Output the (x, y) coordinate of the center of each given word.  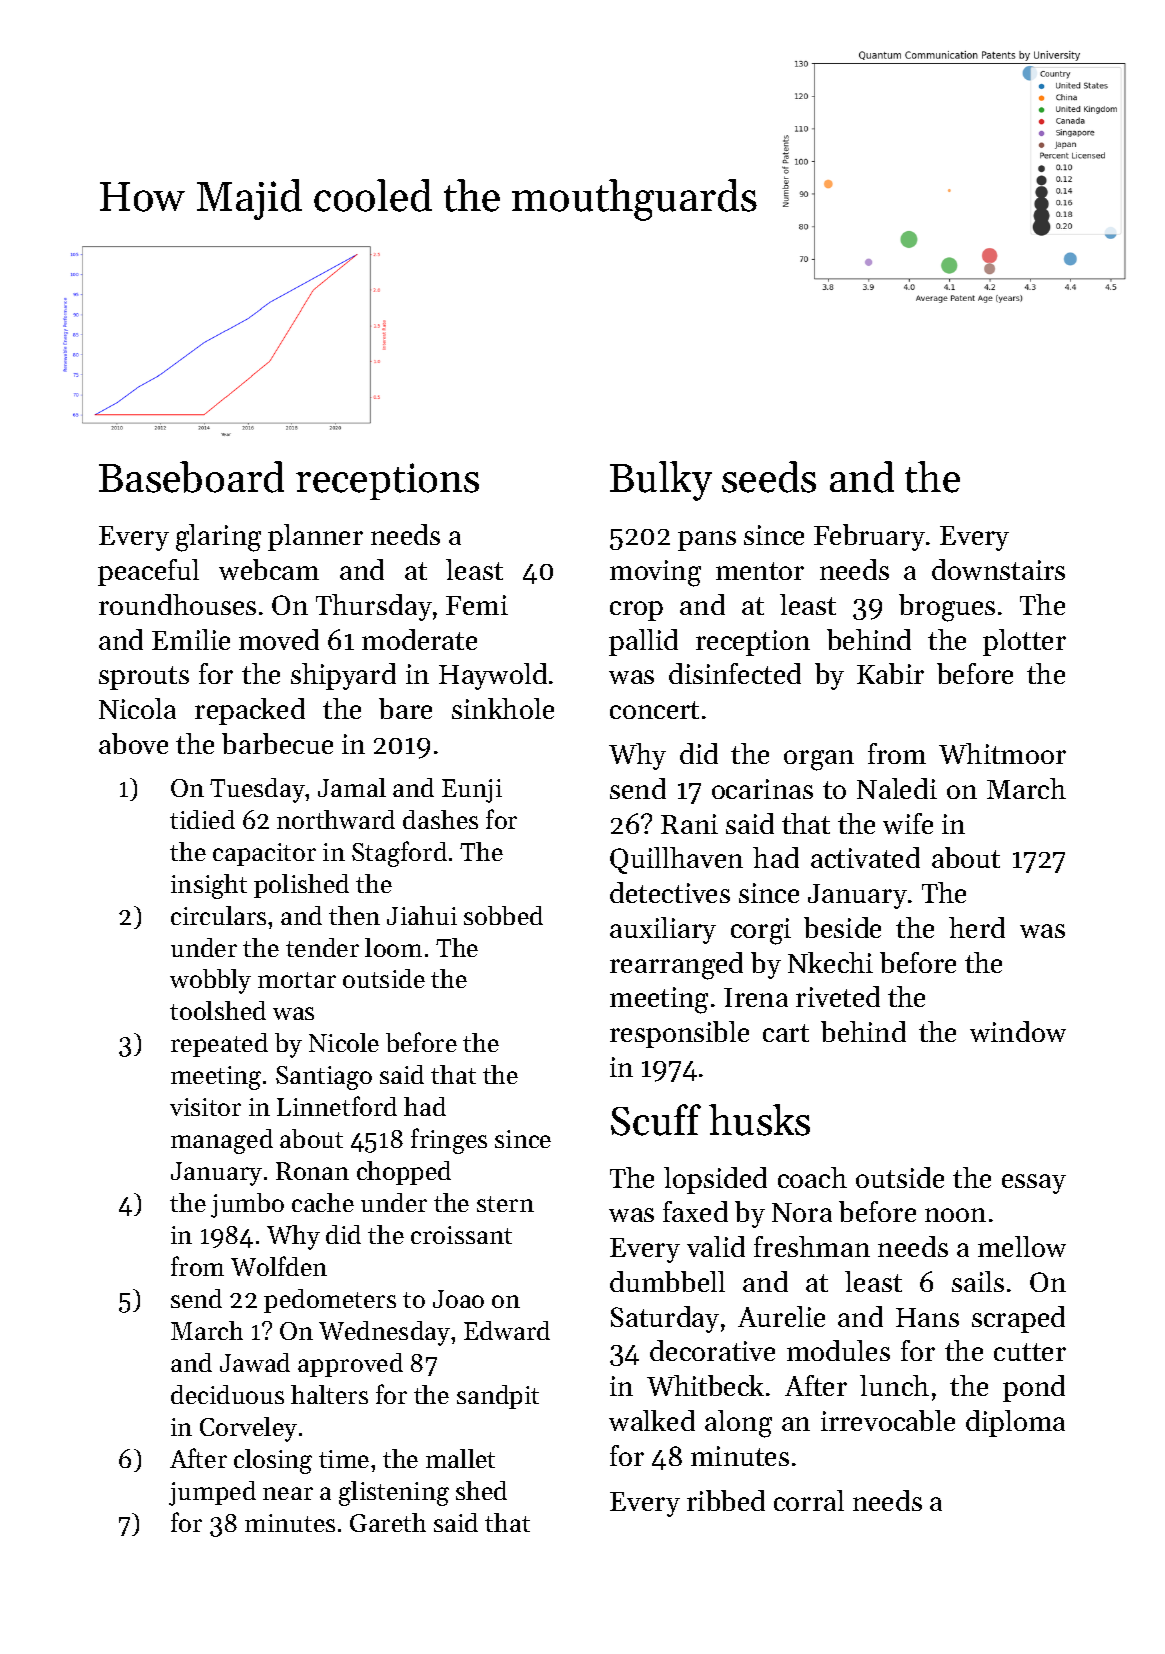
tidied (202, 819)
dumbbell (667, 1281)
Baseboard (191, 477)
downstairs (998, 569)
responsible (679, 1034)
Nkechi (830, 962)
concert (654, 710)
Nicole (344, 1042)
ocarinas (762, 789)
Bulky (661, 481)
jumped (212, 1493)
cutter (1030, 1352)
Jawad (255, 1362)
